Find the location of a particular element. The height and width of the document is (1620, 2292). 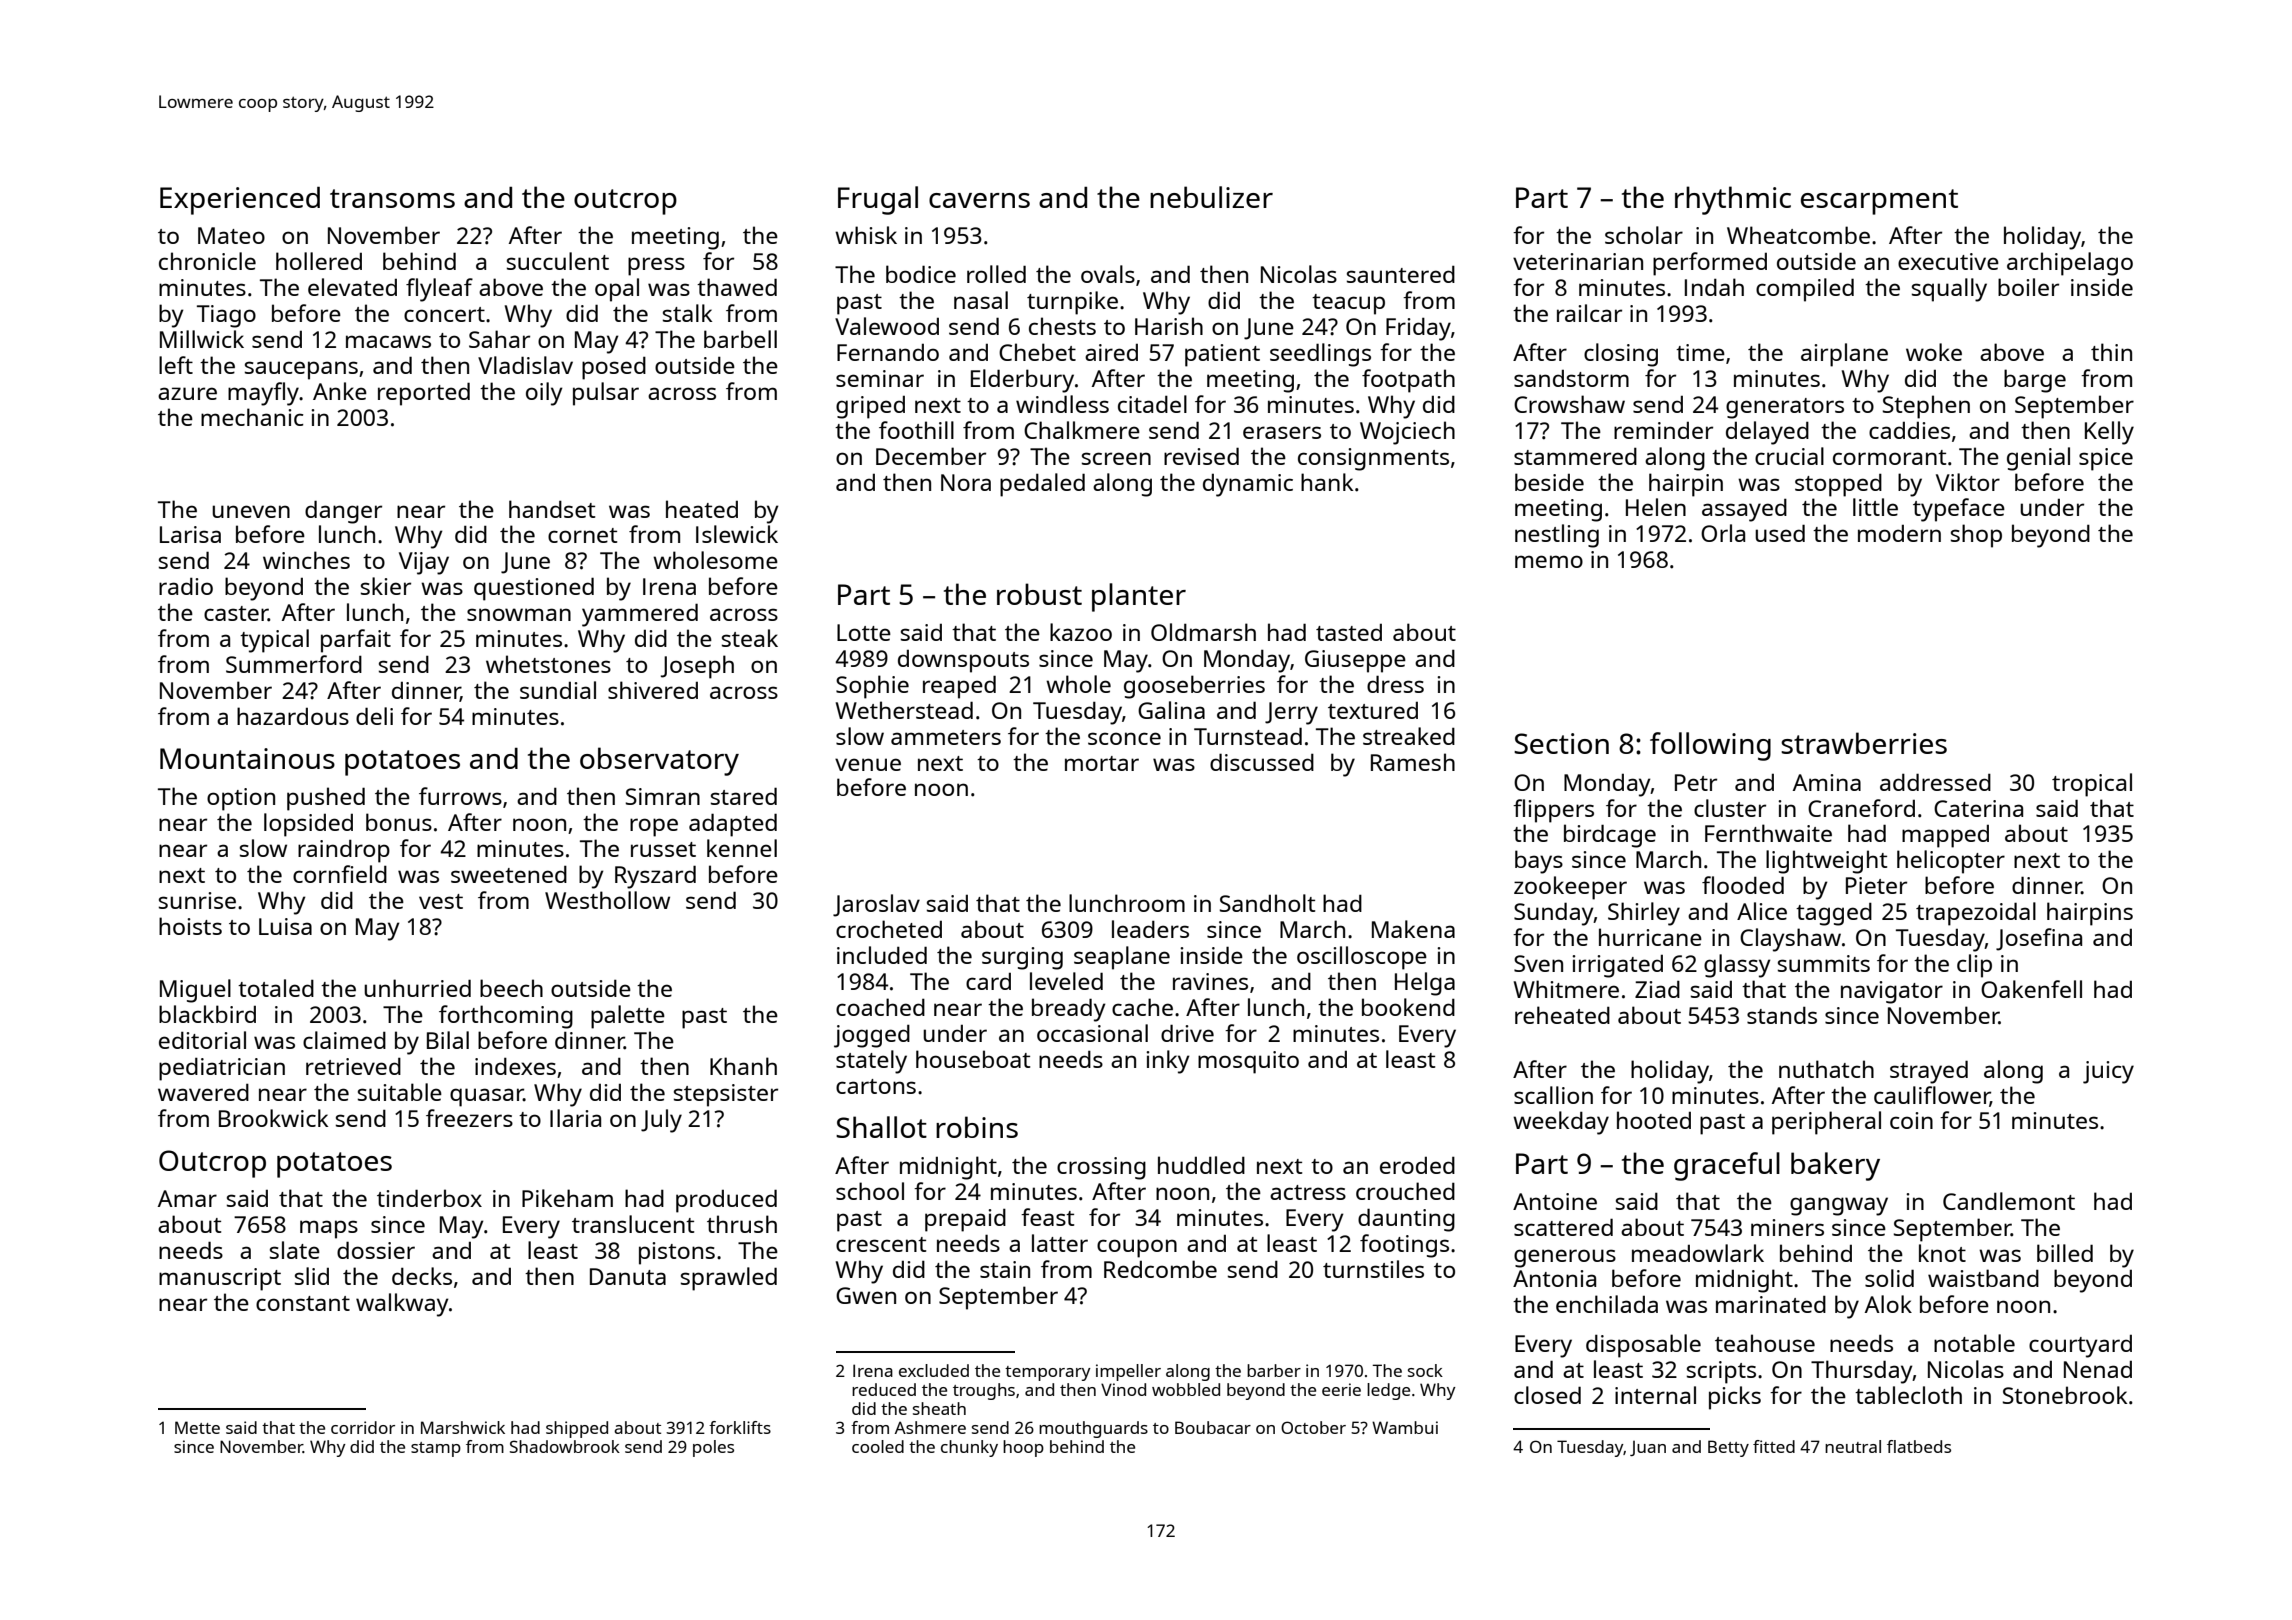

Boubacar is located at coordinates (1213, 1427).
